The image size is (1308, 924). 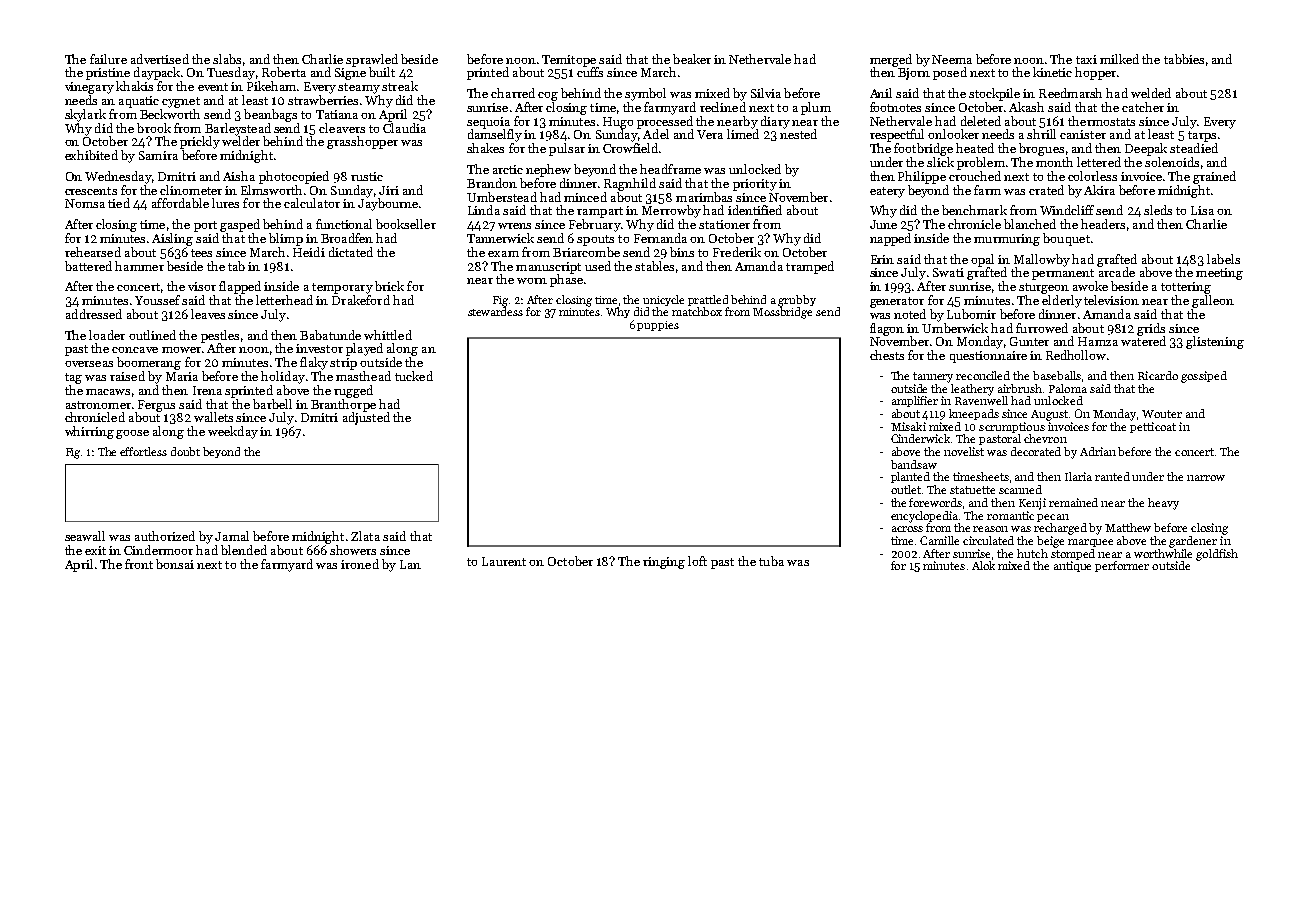 What do you see at coordinates (590, 72) in the image?
I see `cuffs` at bounding box center [590, 72].
